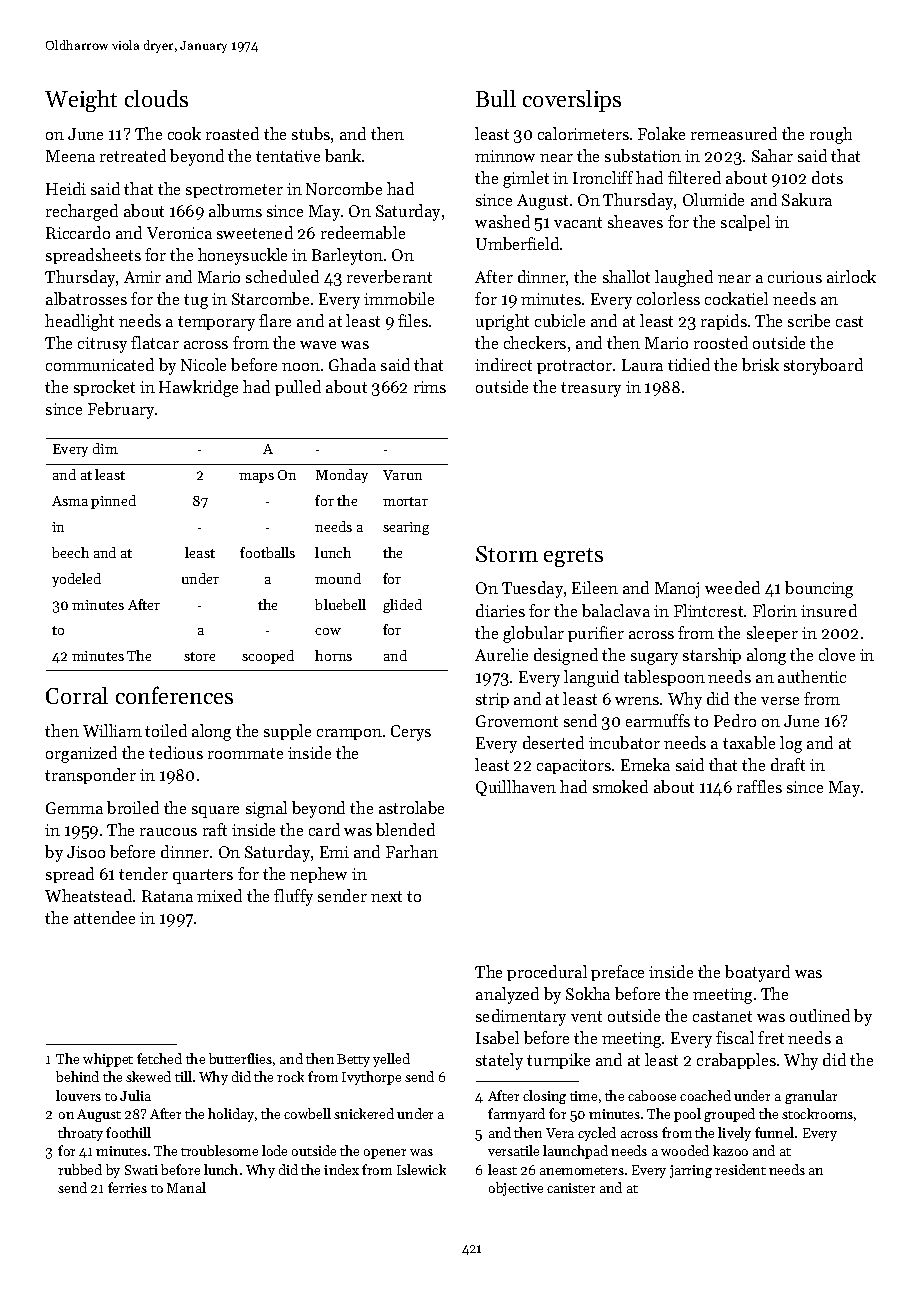  I want to click on resident, so click(740, 1169).
